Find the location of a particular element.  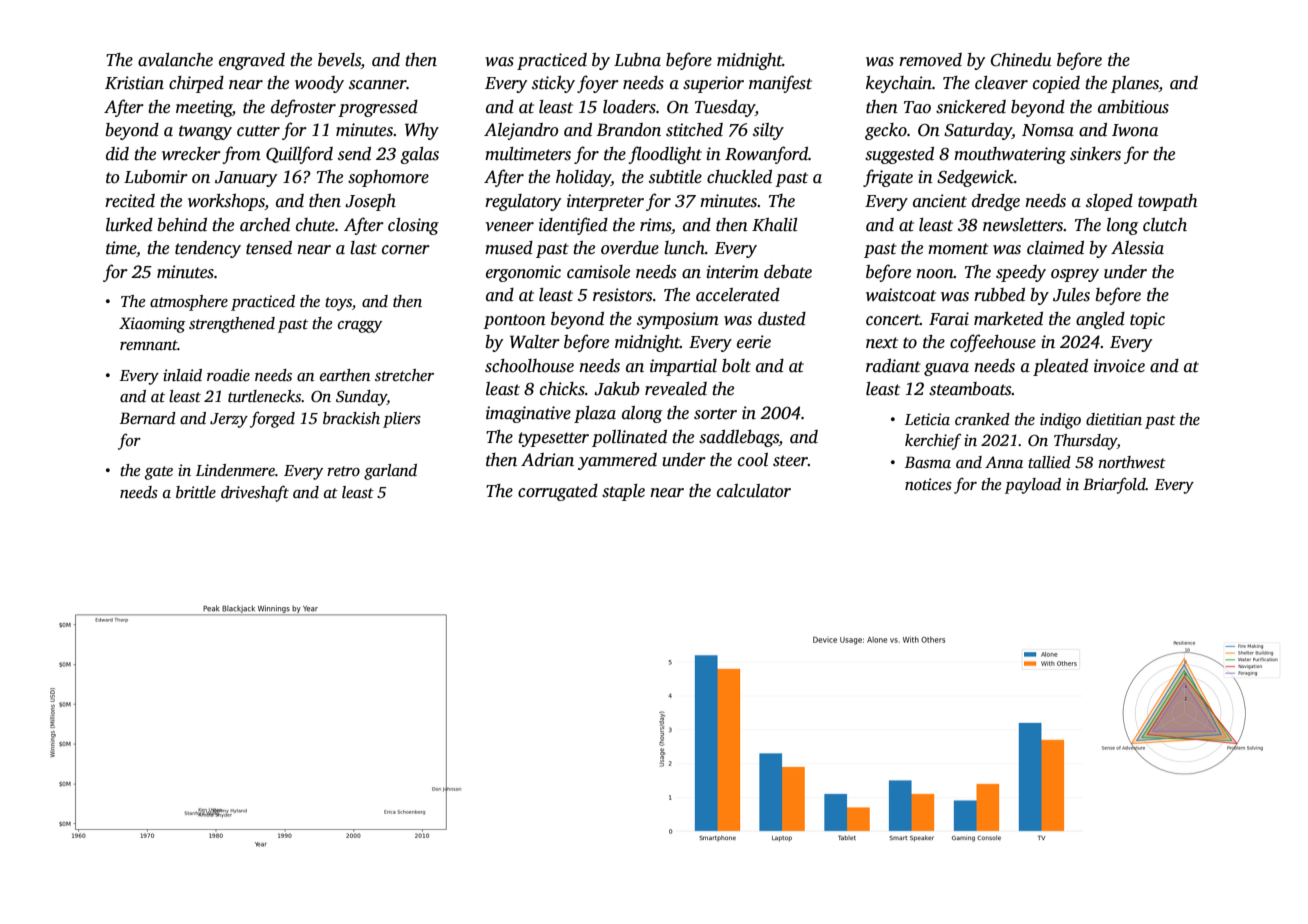

lurked is located at coordinates (129, 225).
